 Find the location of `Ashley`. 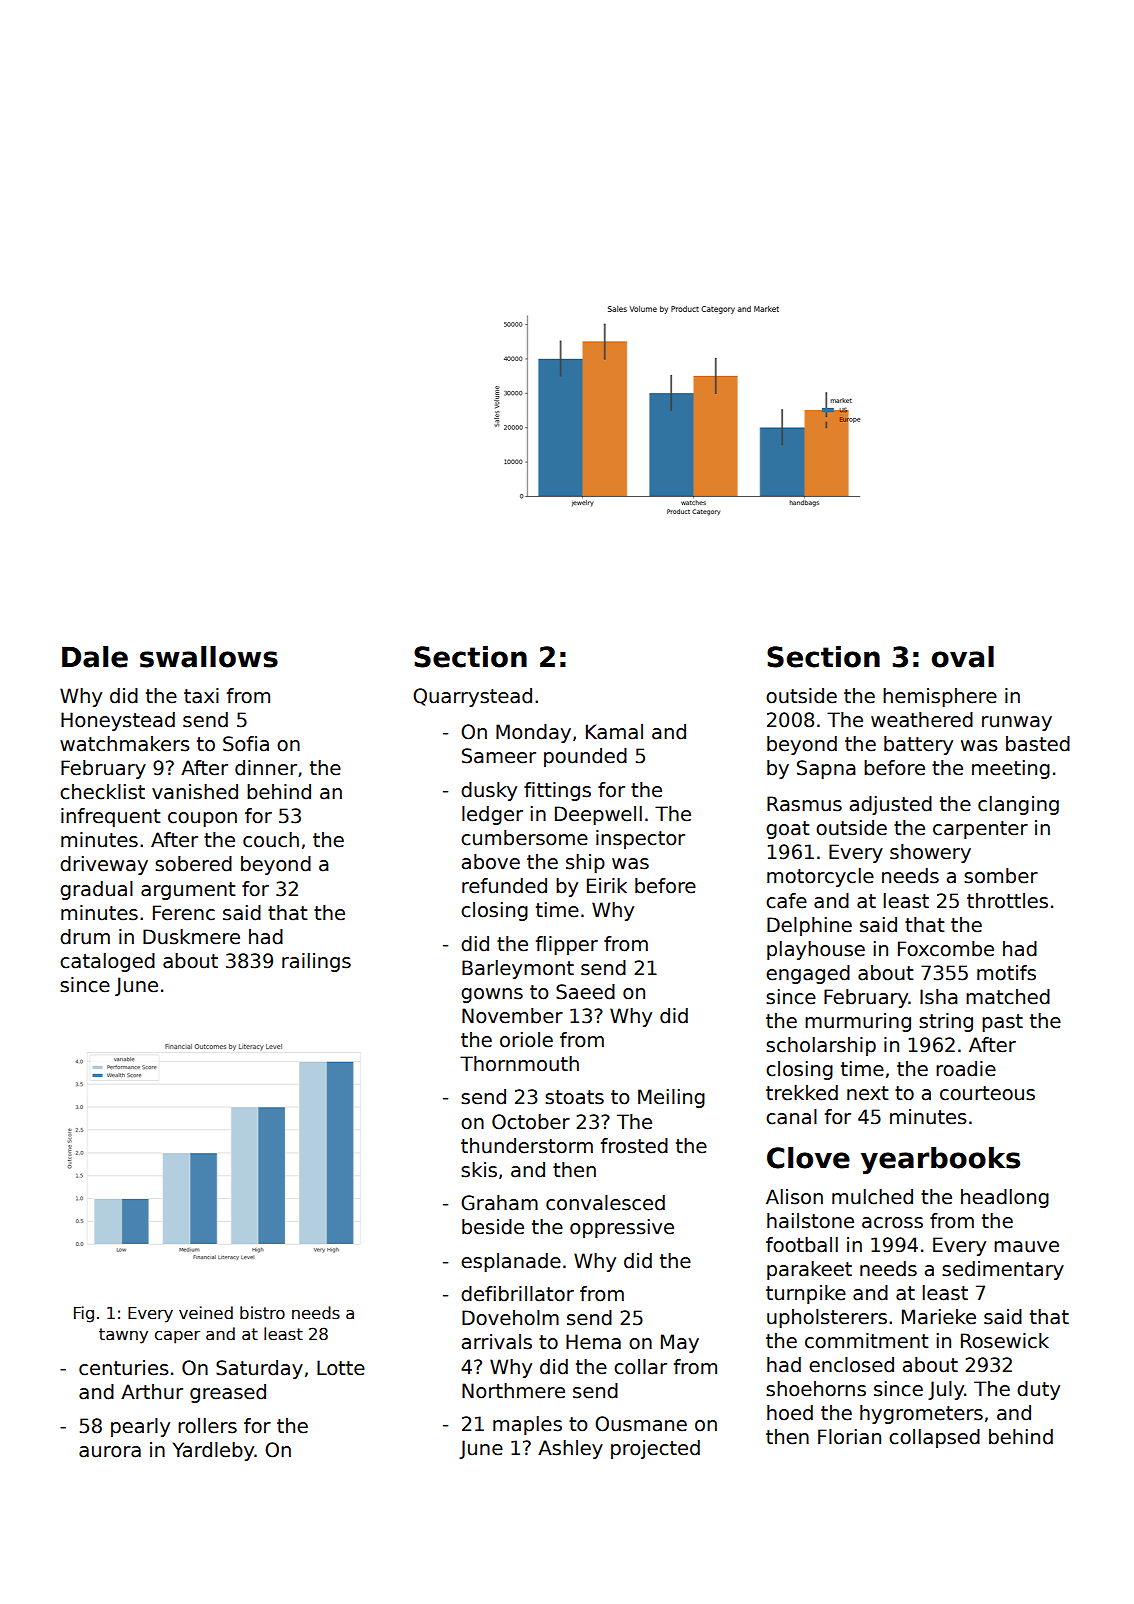

Ashley is located at coordinates (570, 1449).
